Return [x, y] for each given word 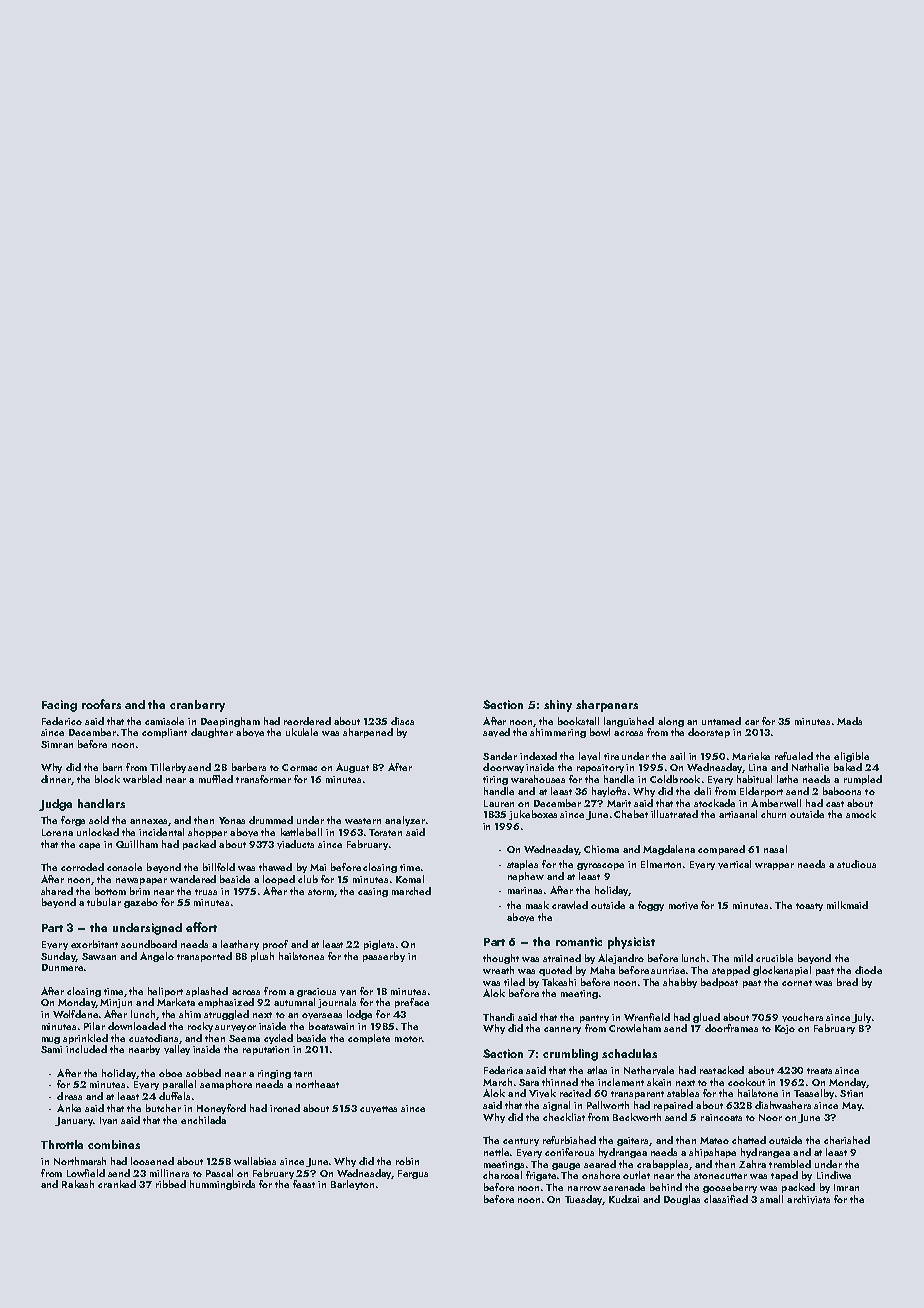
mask [537, 905]
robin [407, 1161]
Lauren [499, 803]
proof [275, 945]
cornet [797, 983]
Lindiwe [834, 1175]
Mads [849, 721]
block [107, 779]
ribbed [171, 1184]
